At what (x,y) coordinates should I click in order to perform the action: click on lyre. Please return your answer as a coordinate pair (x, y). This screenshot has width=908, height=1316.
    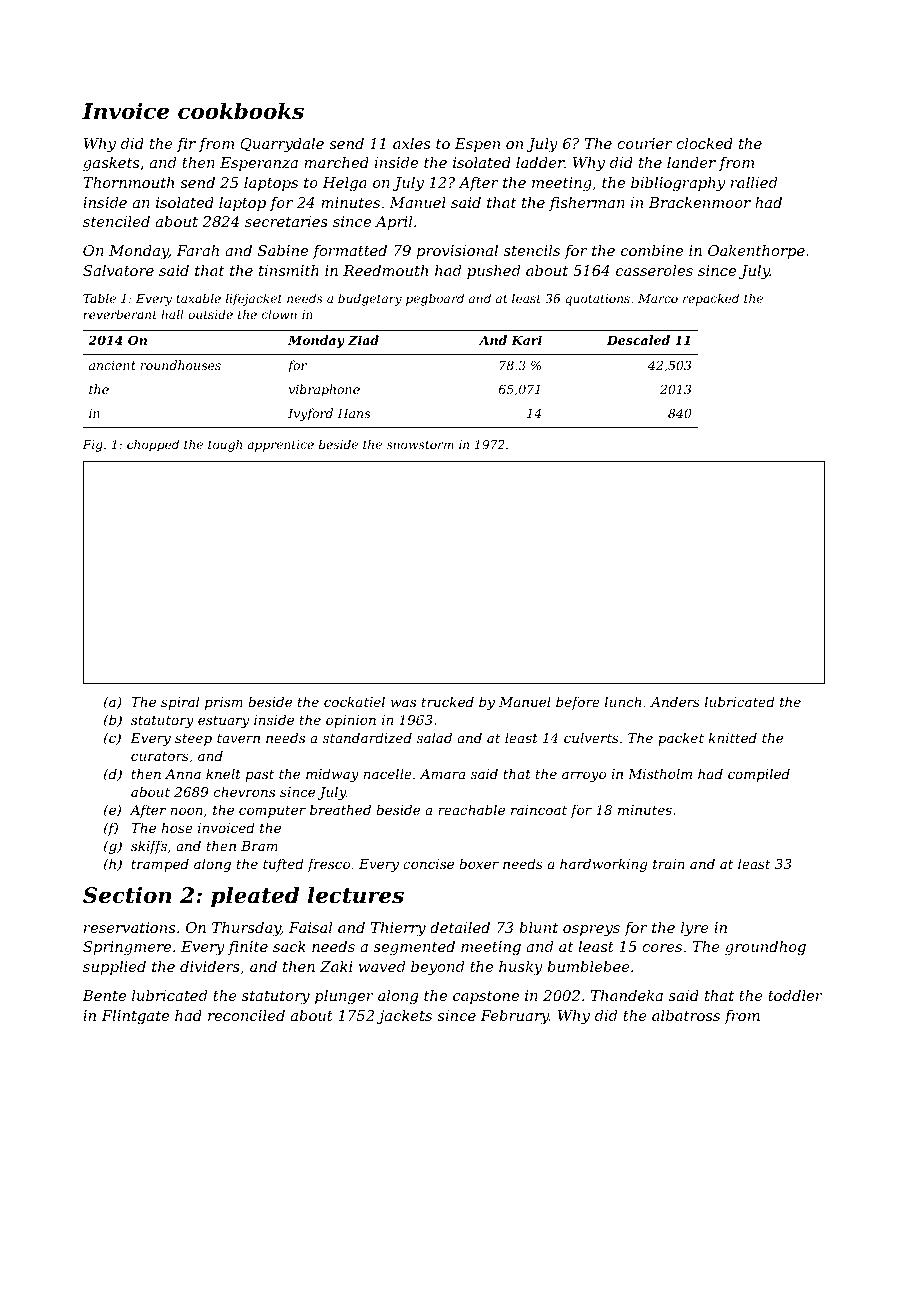
    Looking at the image, I should click on (695, 929).
